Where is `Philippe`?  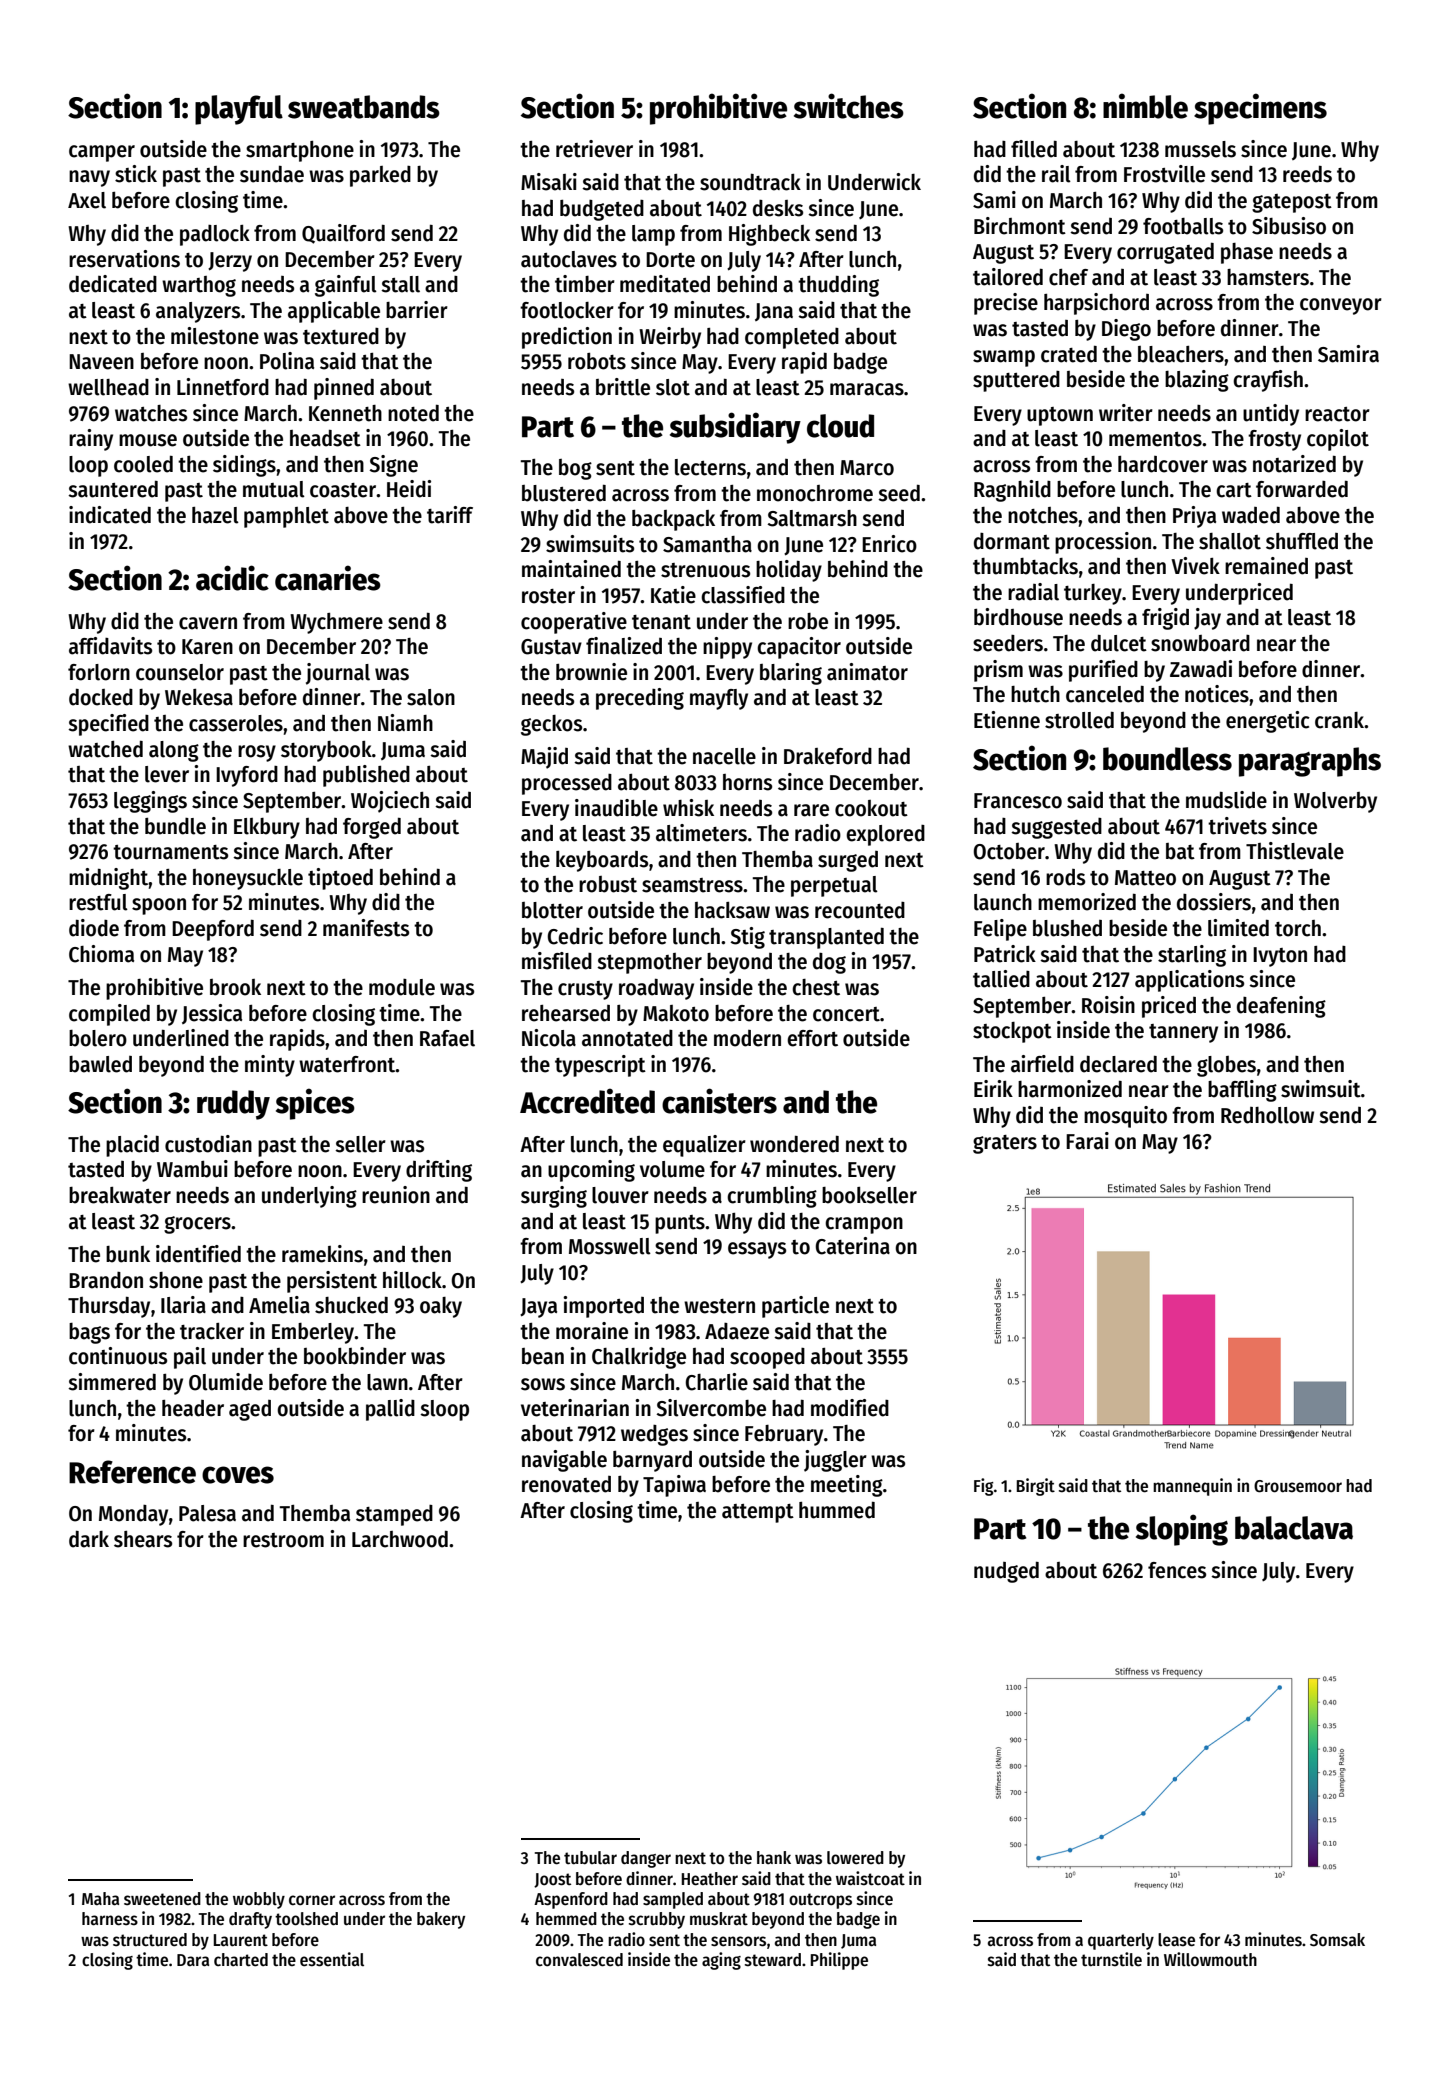
Philippe is located at coordinates (839, 1961).
